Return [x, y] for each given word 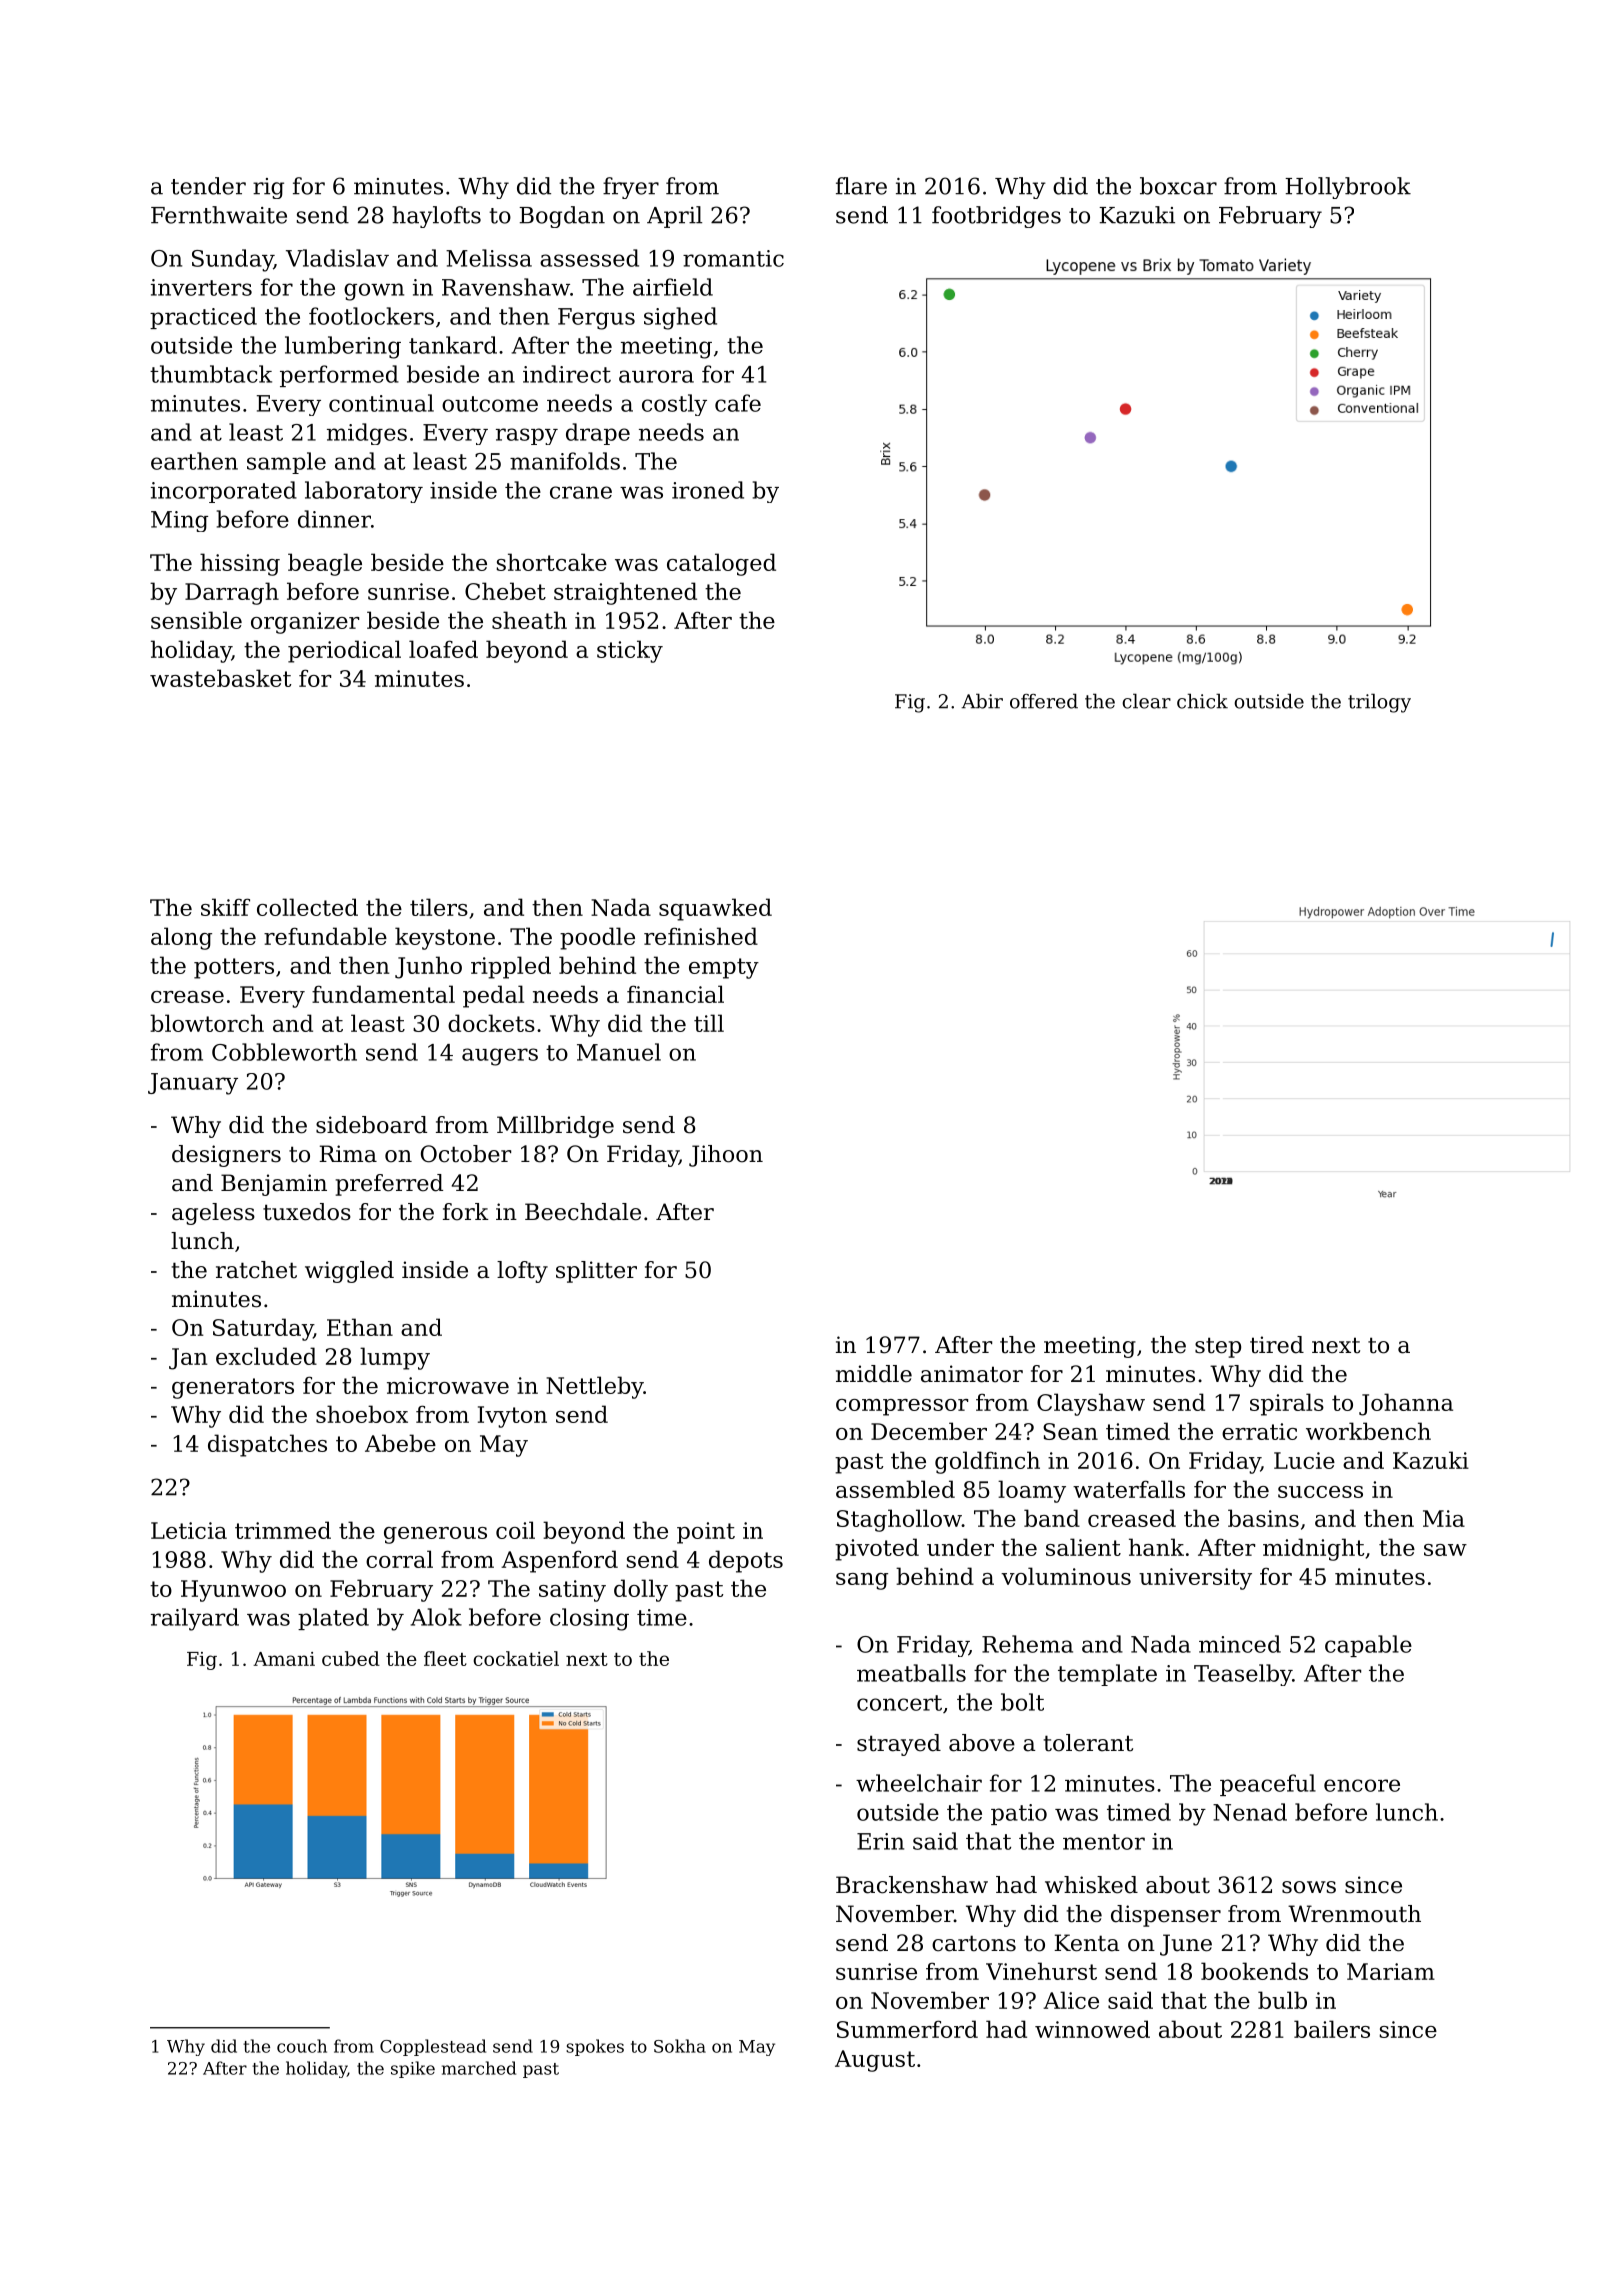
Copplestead [433, 2047]
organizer [305, 623]
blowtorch [207, 1023]
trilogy [1379, 703]
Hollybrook [1348, 188]
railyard [195, 1619]
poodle [597, 938]
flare [861, 186]
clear [1146, 701]
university [1195, 1579]
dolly [641, 1590]
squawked [715, 909]
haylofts [436, 217]
